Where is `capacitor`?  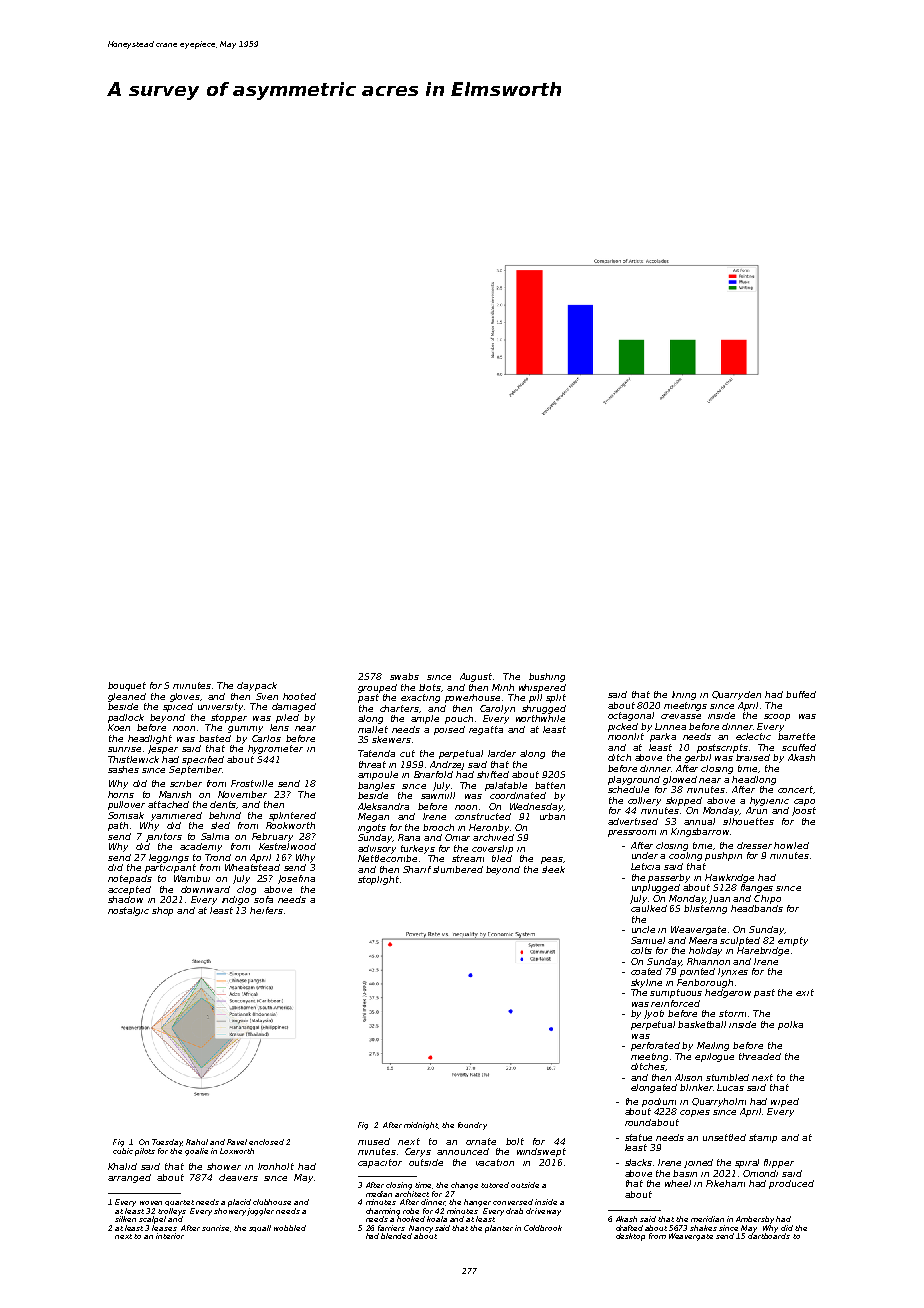
capacitor is located at coordinates (380, 1163).
